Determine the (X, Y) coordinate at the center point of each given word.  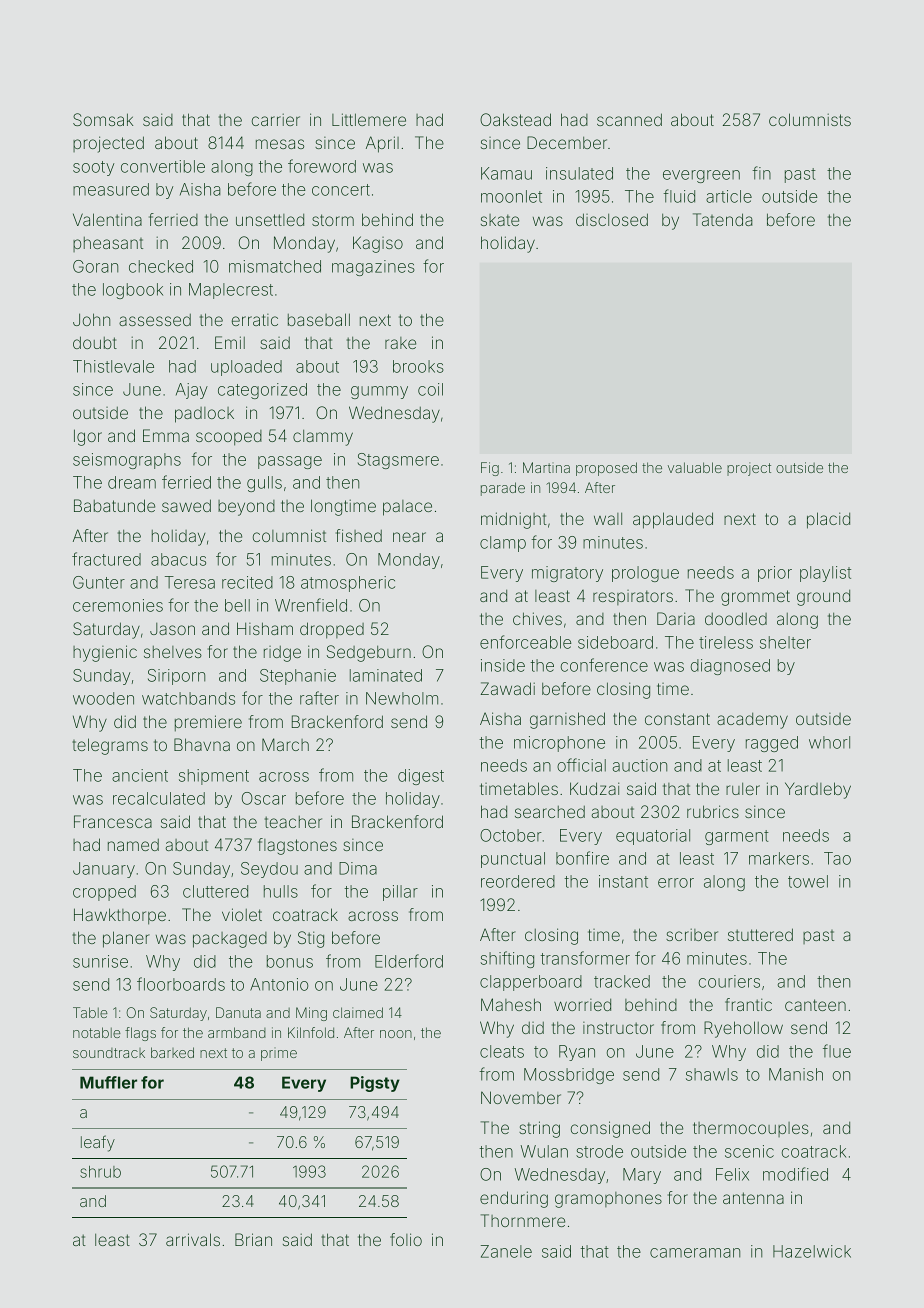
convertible (163, 166)
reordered (518, 881)
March (285, 744)
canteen (815, 1005)
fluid (679, 196)
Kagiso (378, 244)
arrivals (193, 1239)
